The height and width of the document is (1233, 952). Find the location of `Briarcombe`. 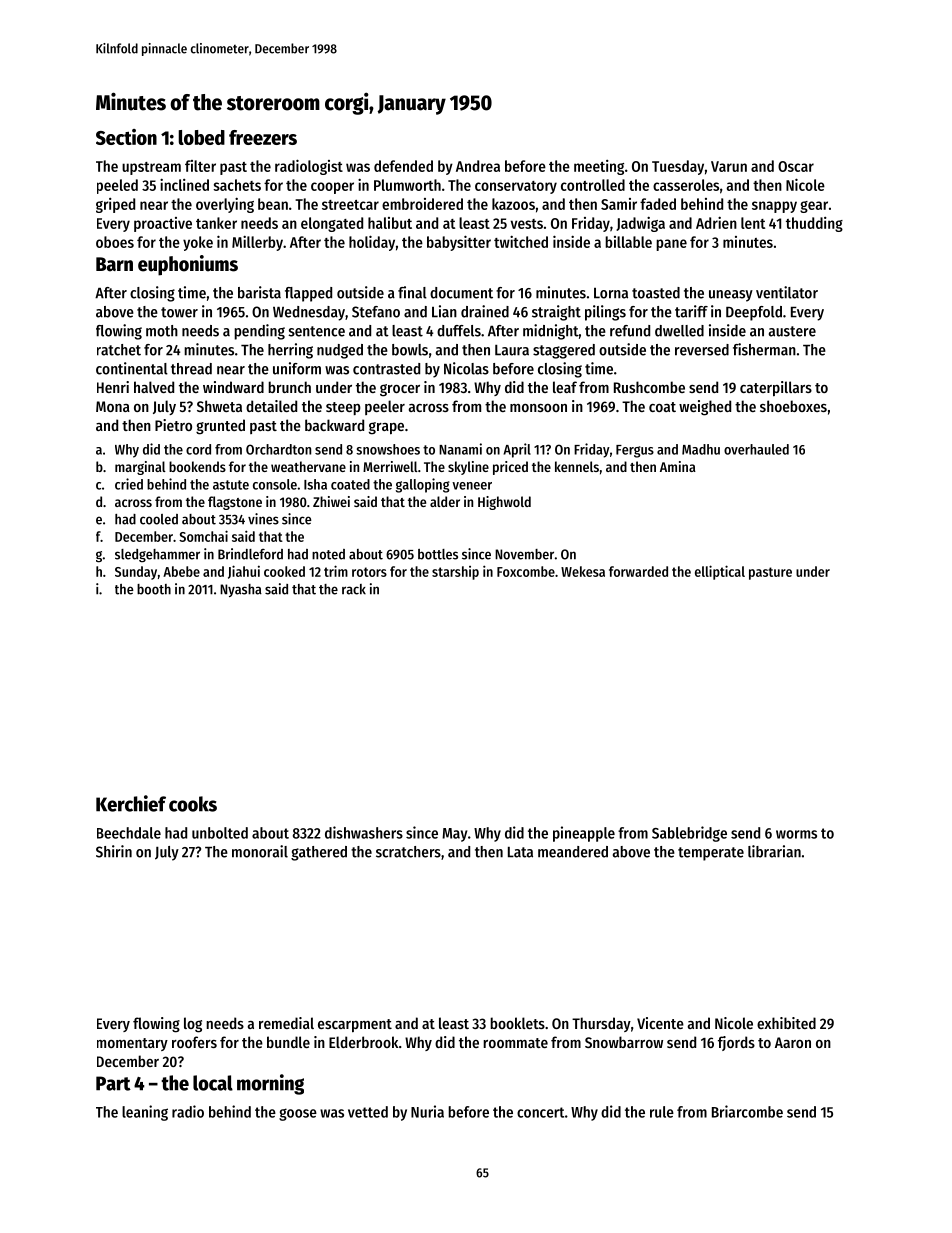

Briarcombe is located at coordinates (747, 1111).
